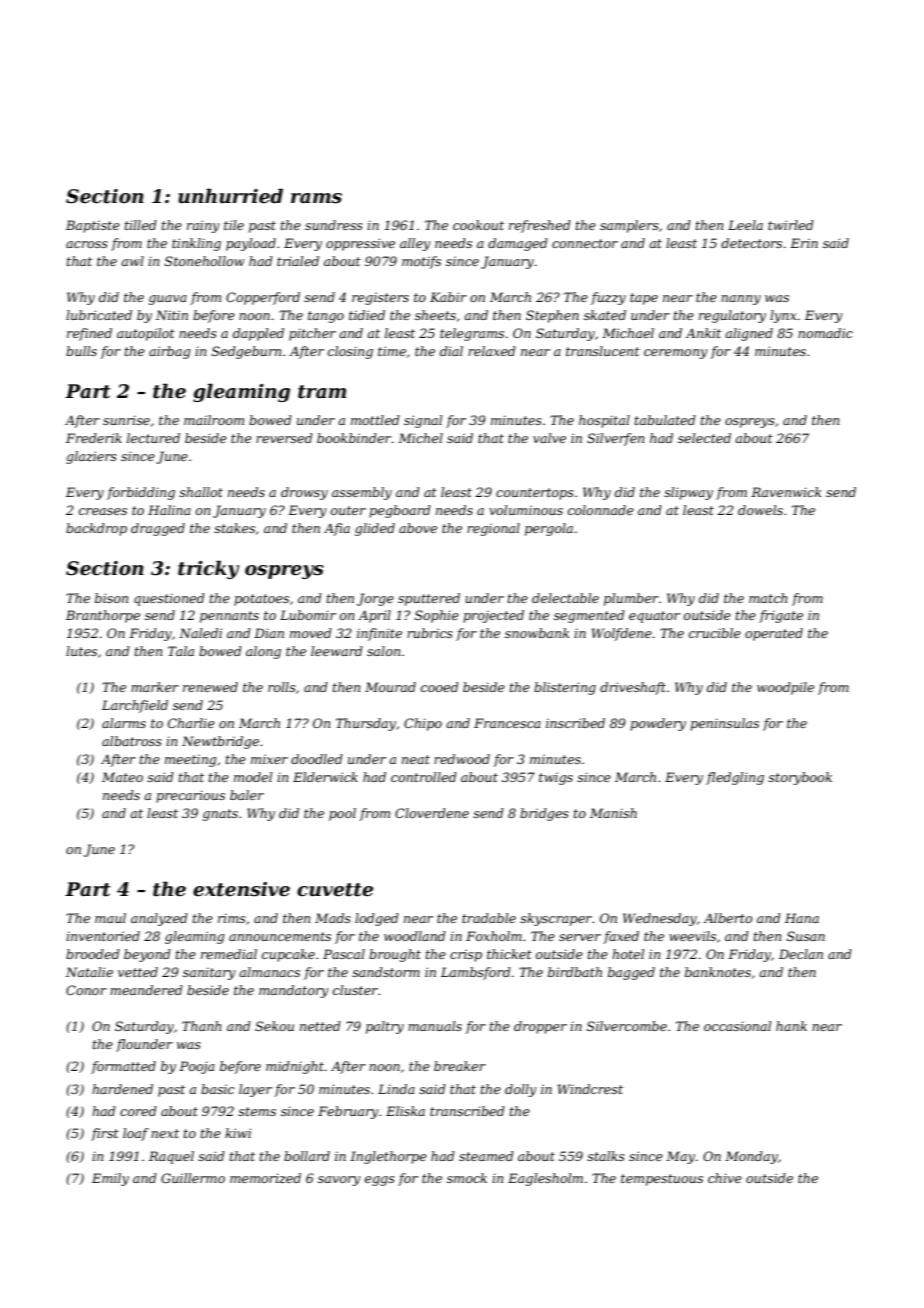 This screenshot has width=924, height=1308. Describe the element at coordinates (416, 759) in the screenshot. I see `neat` at that location.
